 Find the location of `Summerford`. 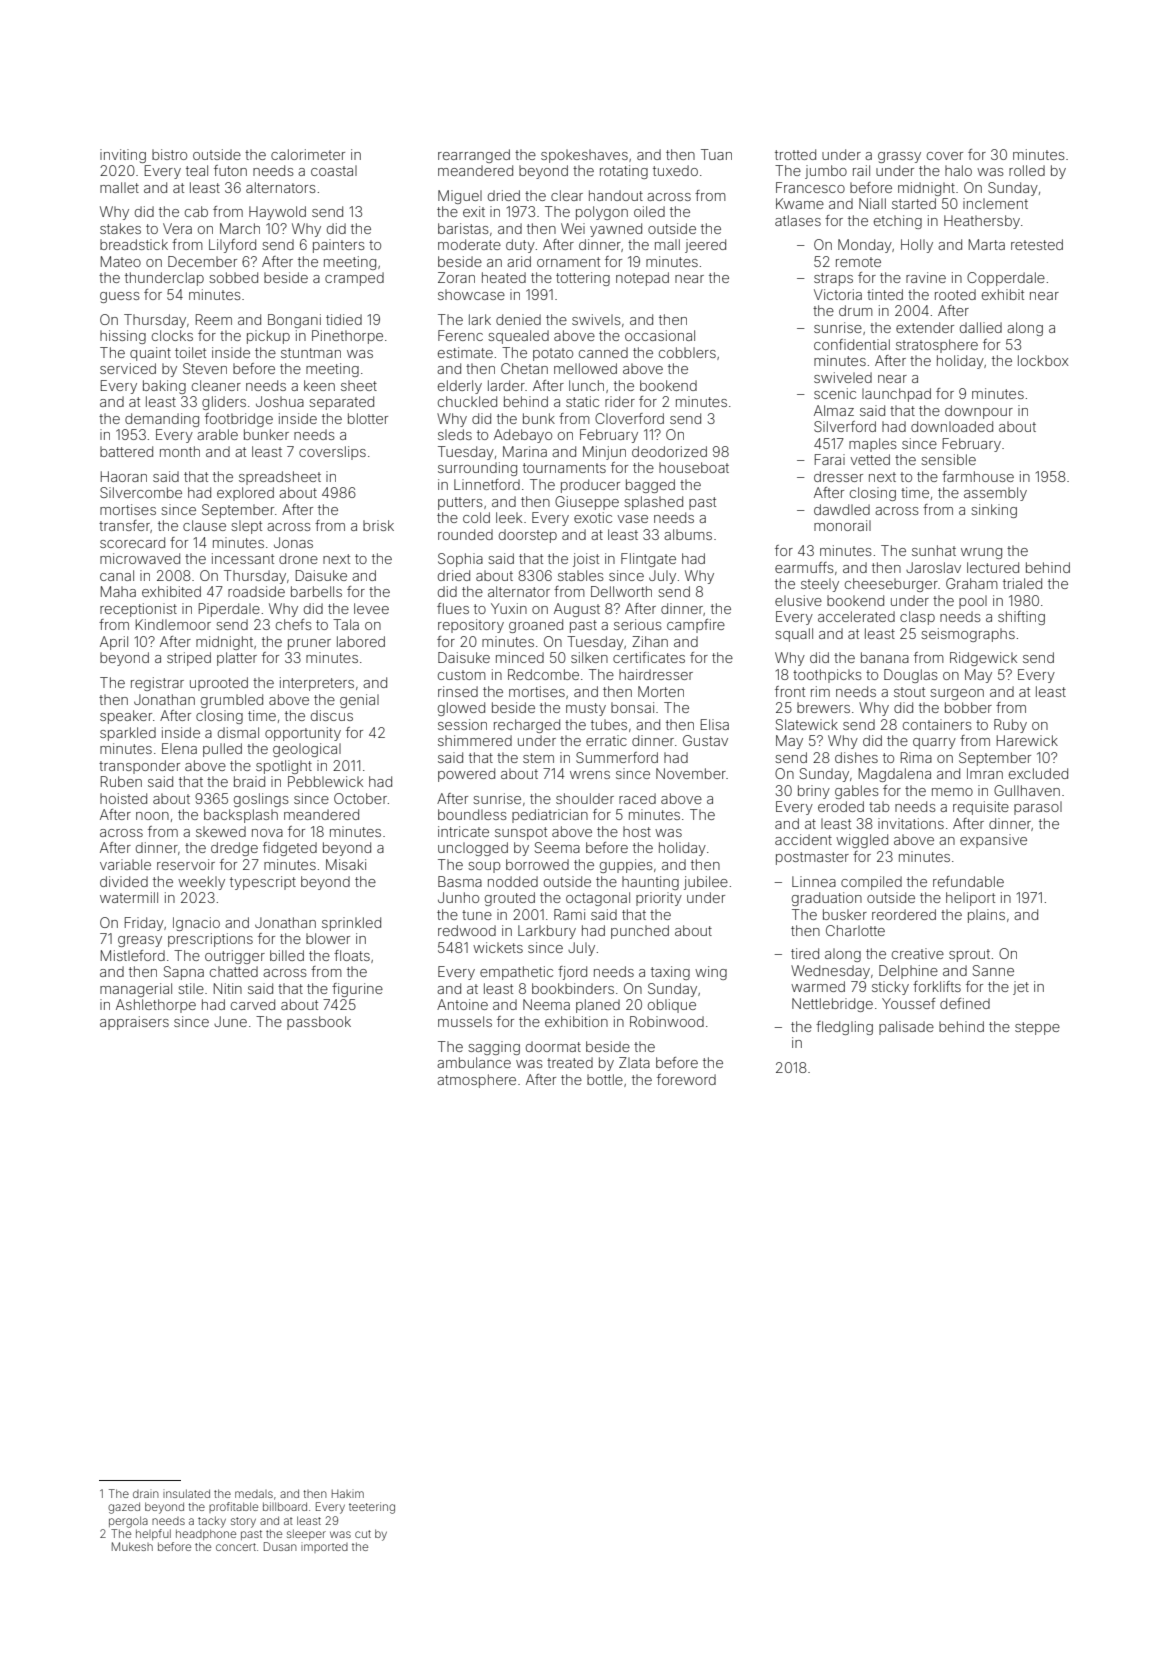

Summerford is located at coordinates (617, 757).
